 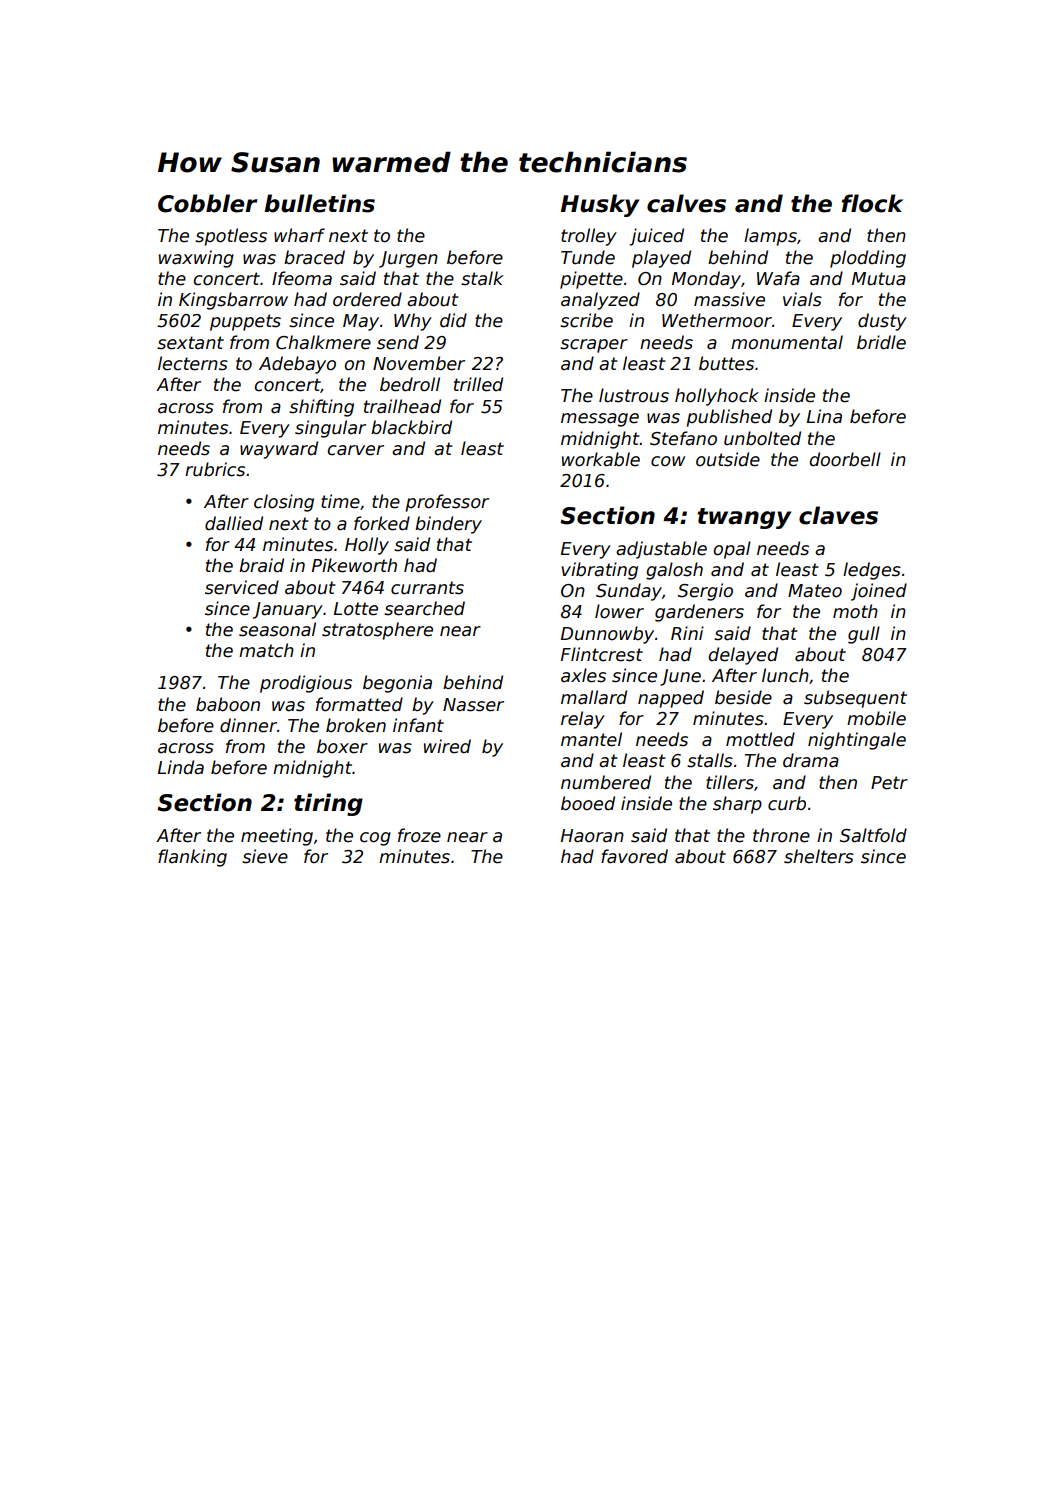 What do you see at coordinates (601, 459) in the image?
I see `workable` at bounding box center [601, 459].
